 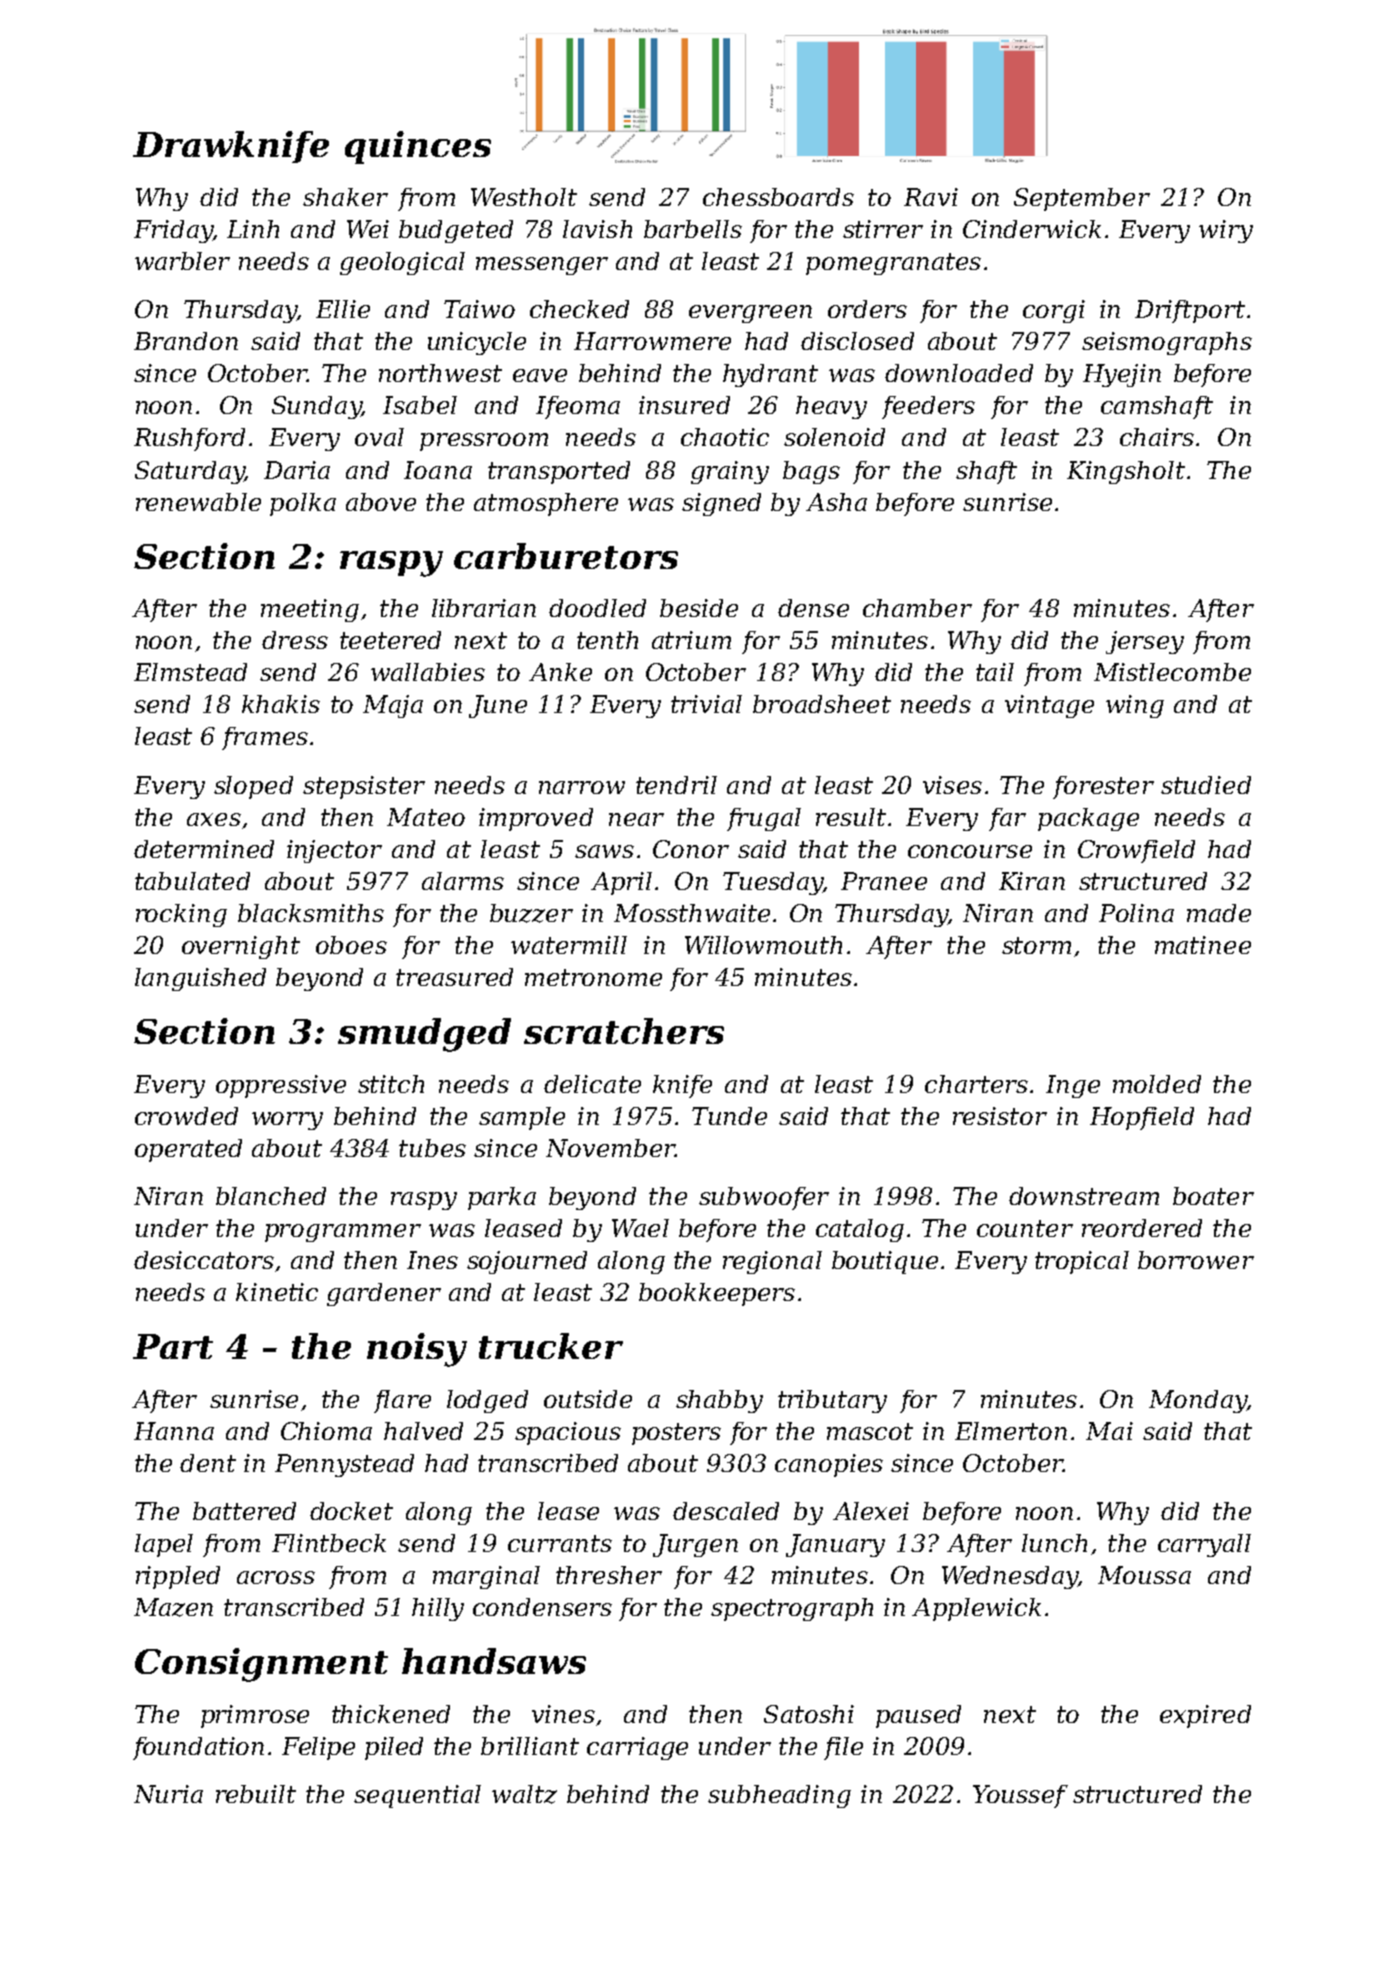 I want to click on wiry, so click(x=1226, y=231).
